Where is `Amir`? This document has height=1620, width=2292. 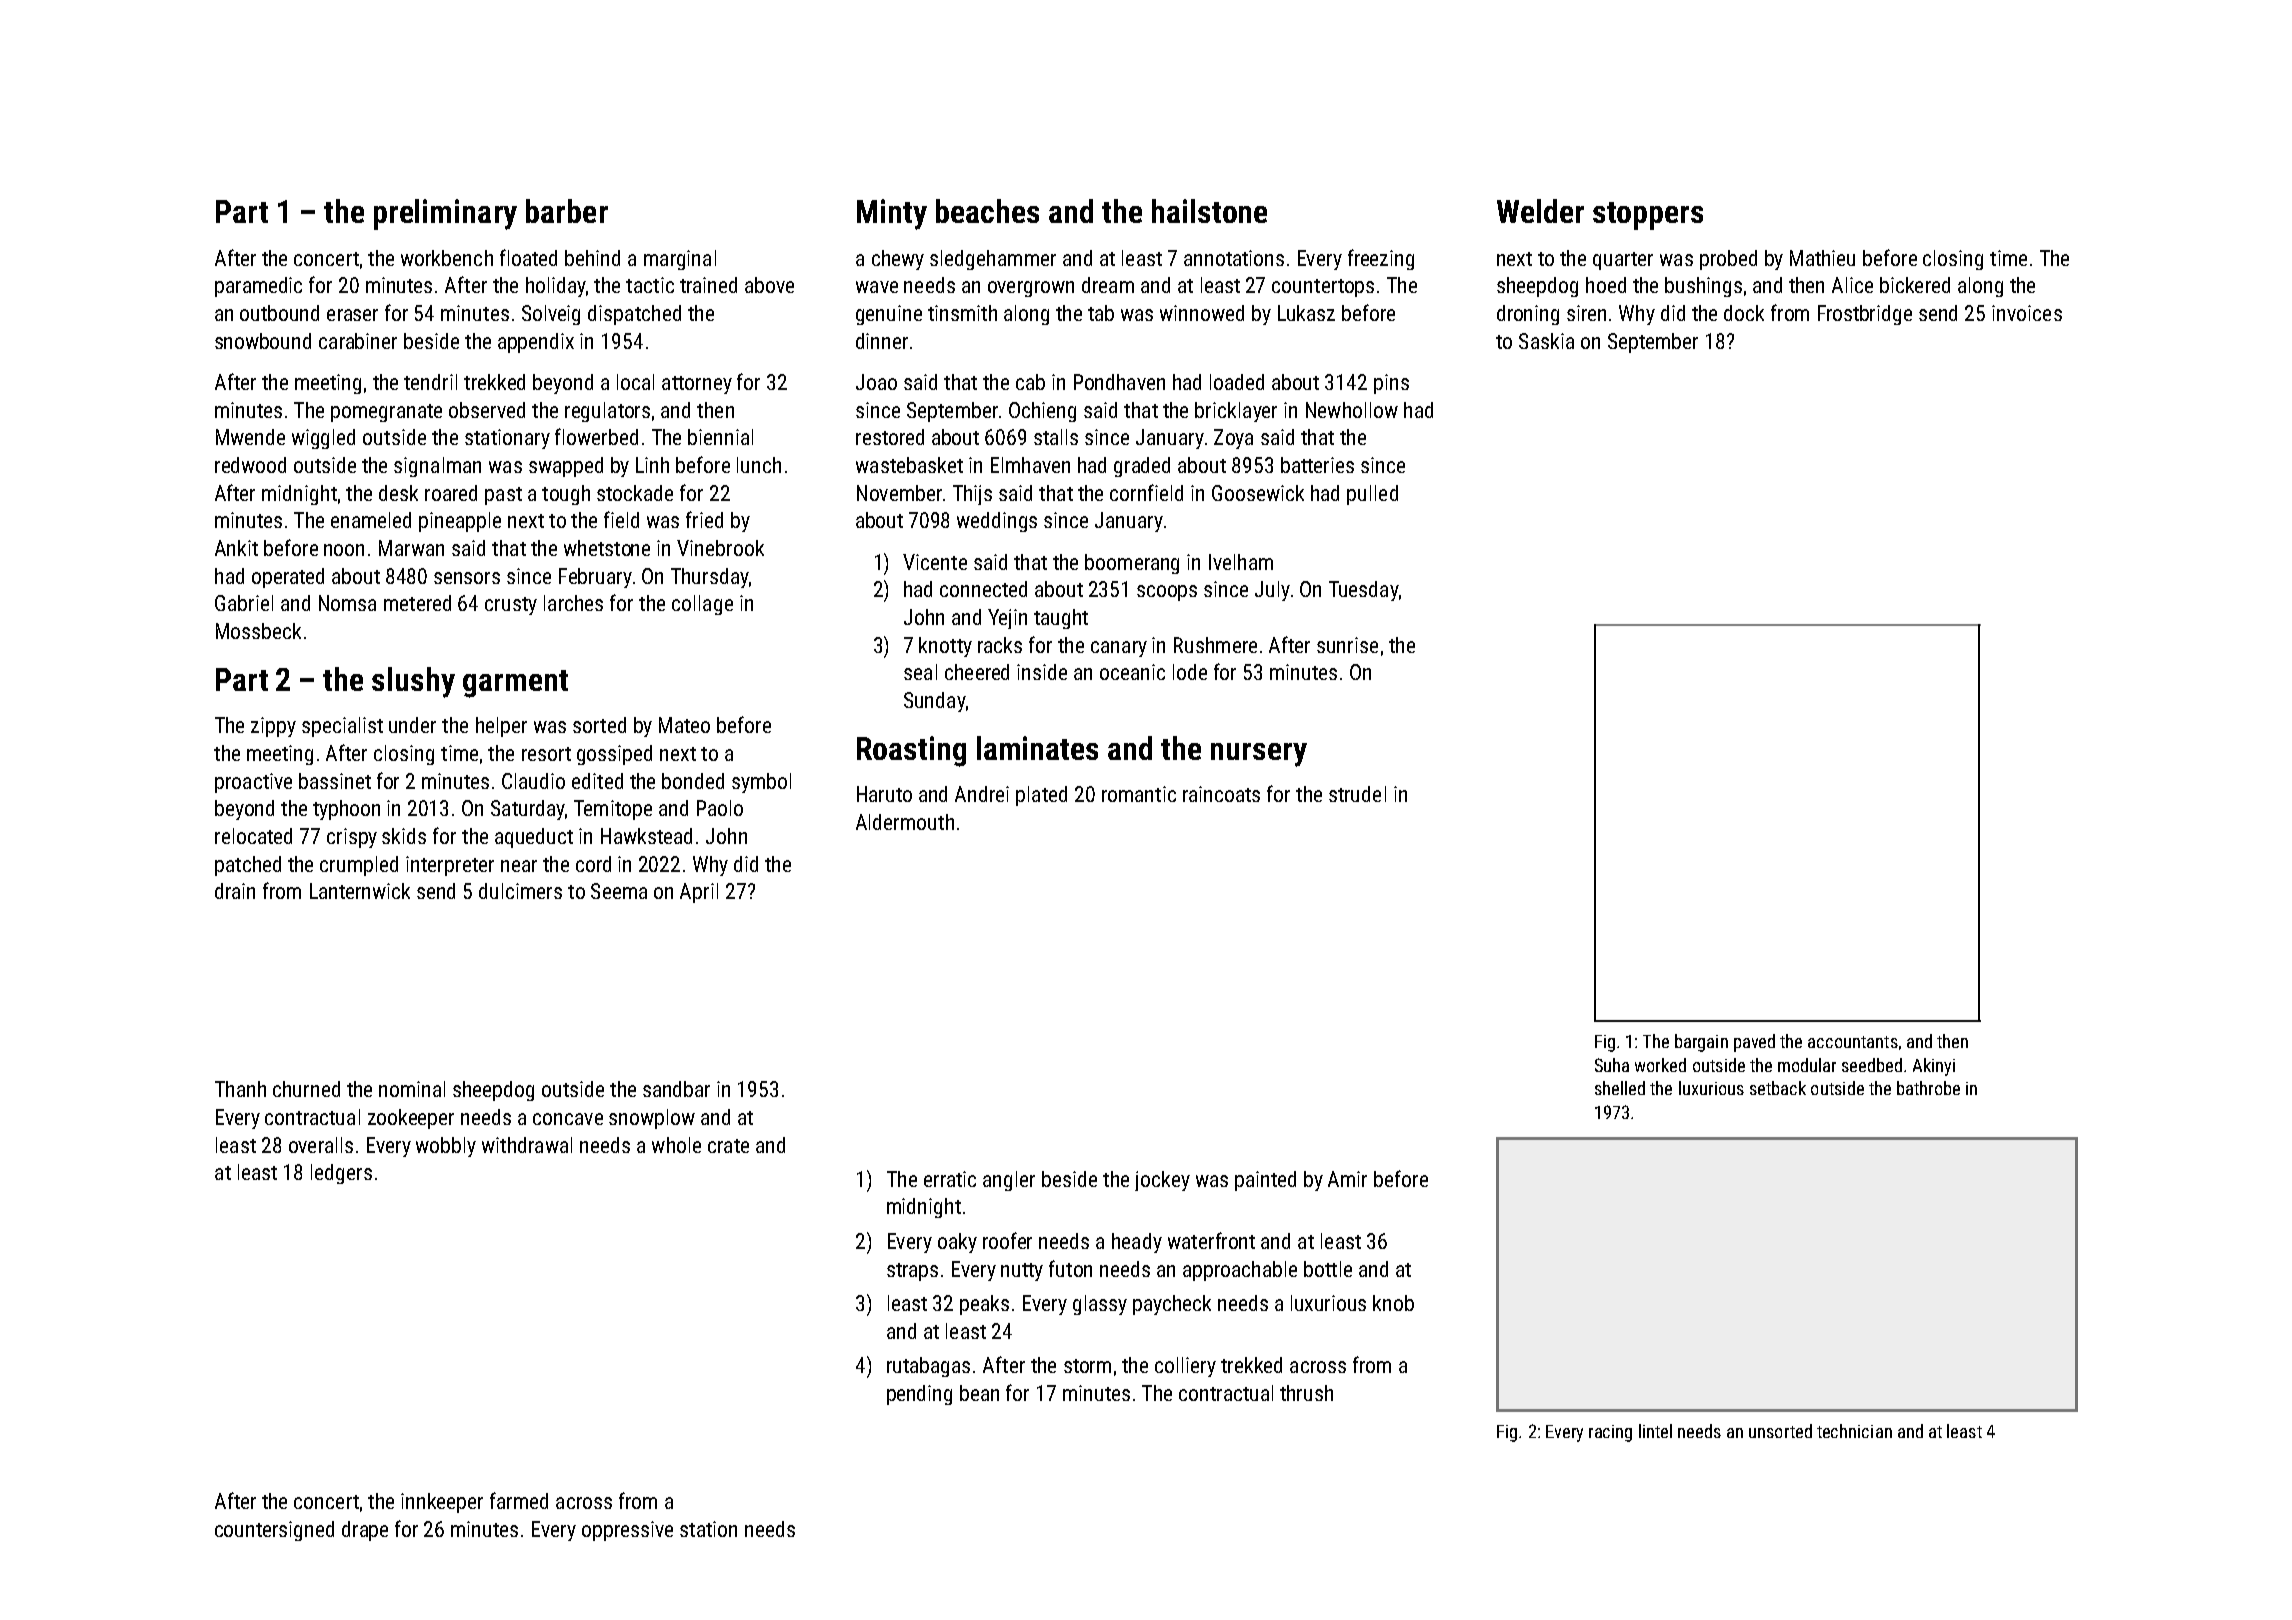 Amir is located at coordinates (1347, 1179).
